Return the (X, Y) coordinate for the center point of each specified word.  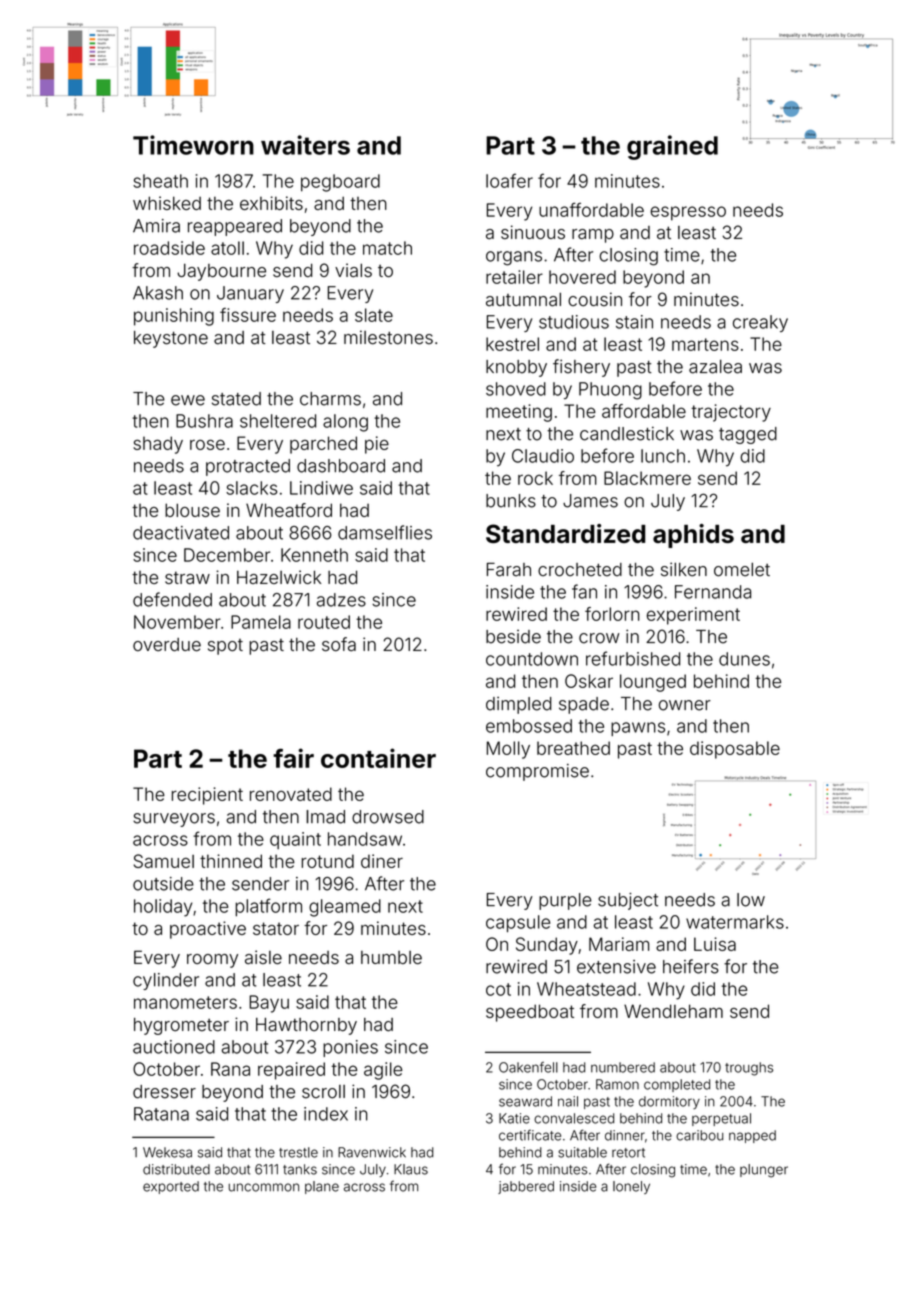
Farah (509, 570)
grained (672, 147)
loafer (509, 180)
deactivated (181, 533)
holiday (163, 908)
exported (171, 1187)
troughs (749, 1069)
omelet (742, 569)
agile (383, 1071)
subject (628, 901)
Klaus (411, 1169)
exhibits (271, 203)
